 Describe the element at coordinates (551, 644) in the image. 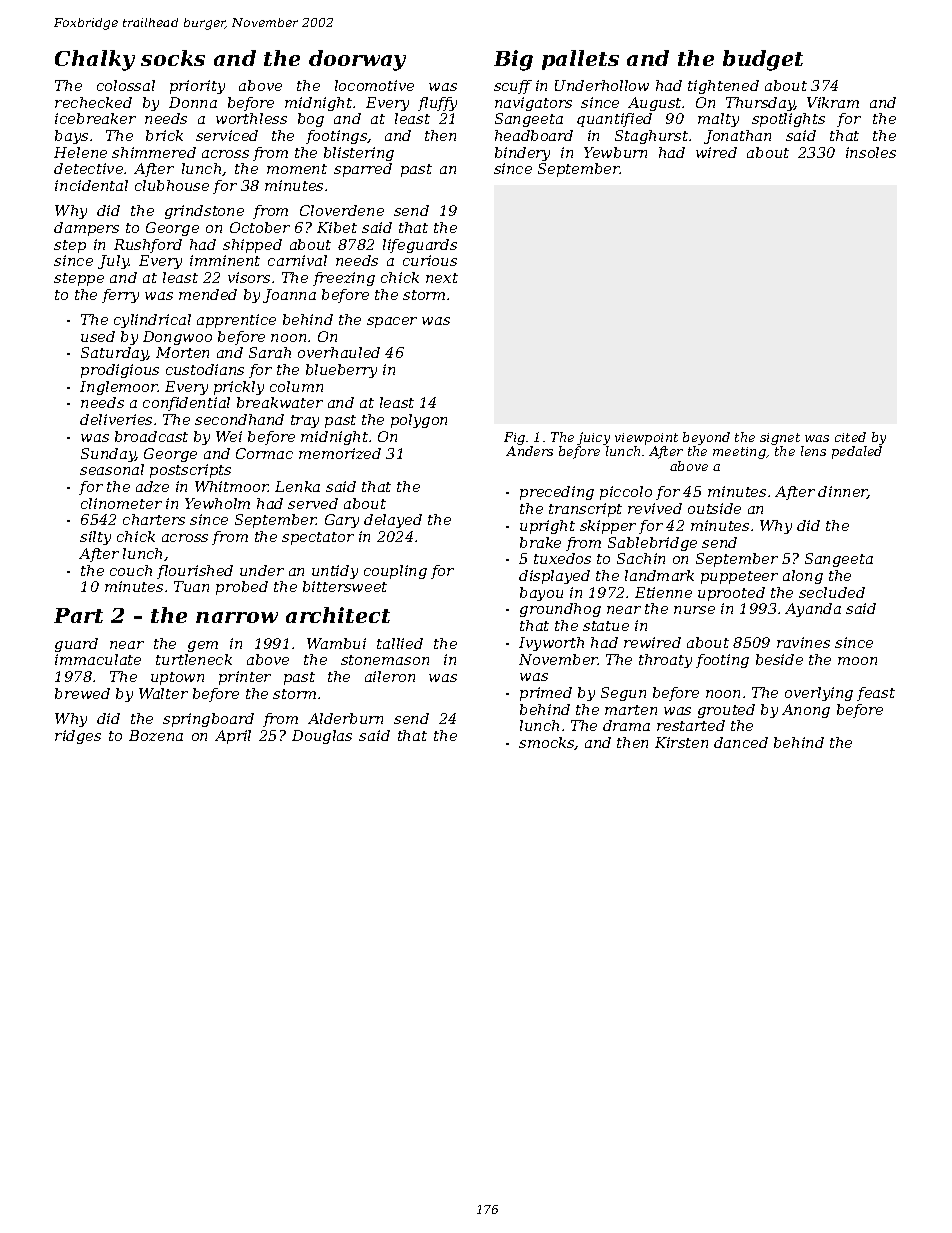

I see `Ivyworth` at that location.
